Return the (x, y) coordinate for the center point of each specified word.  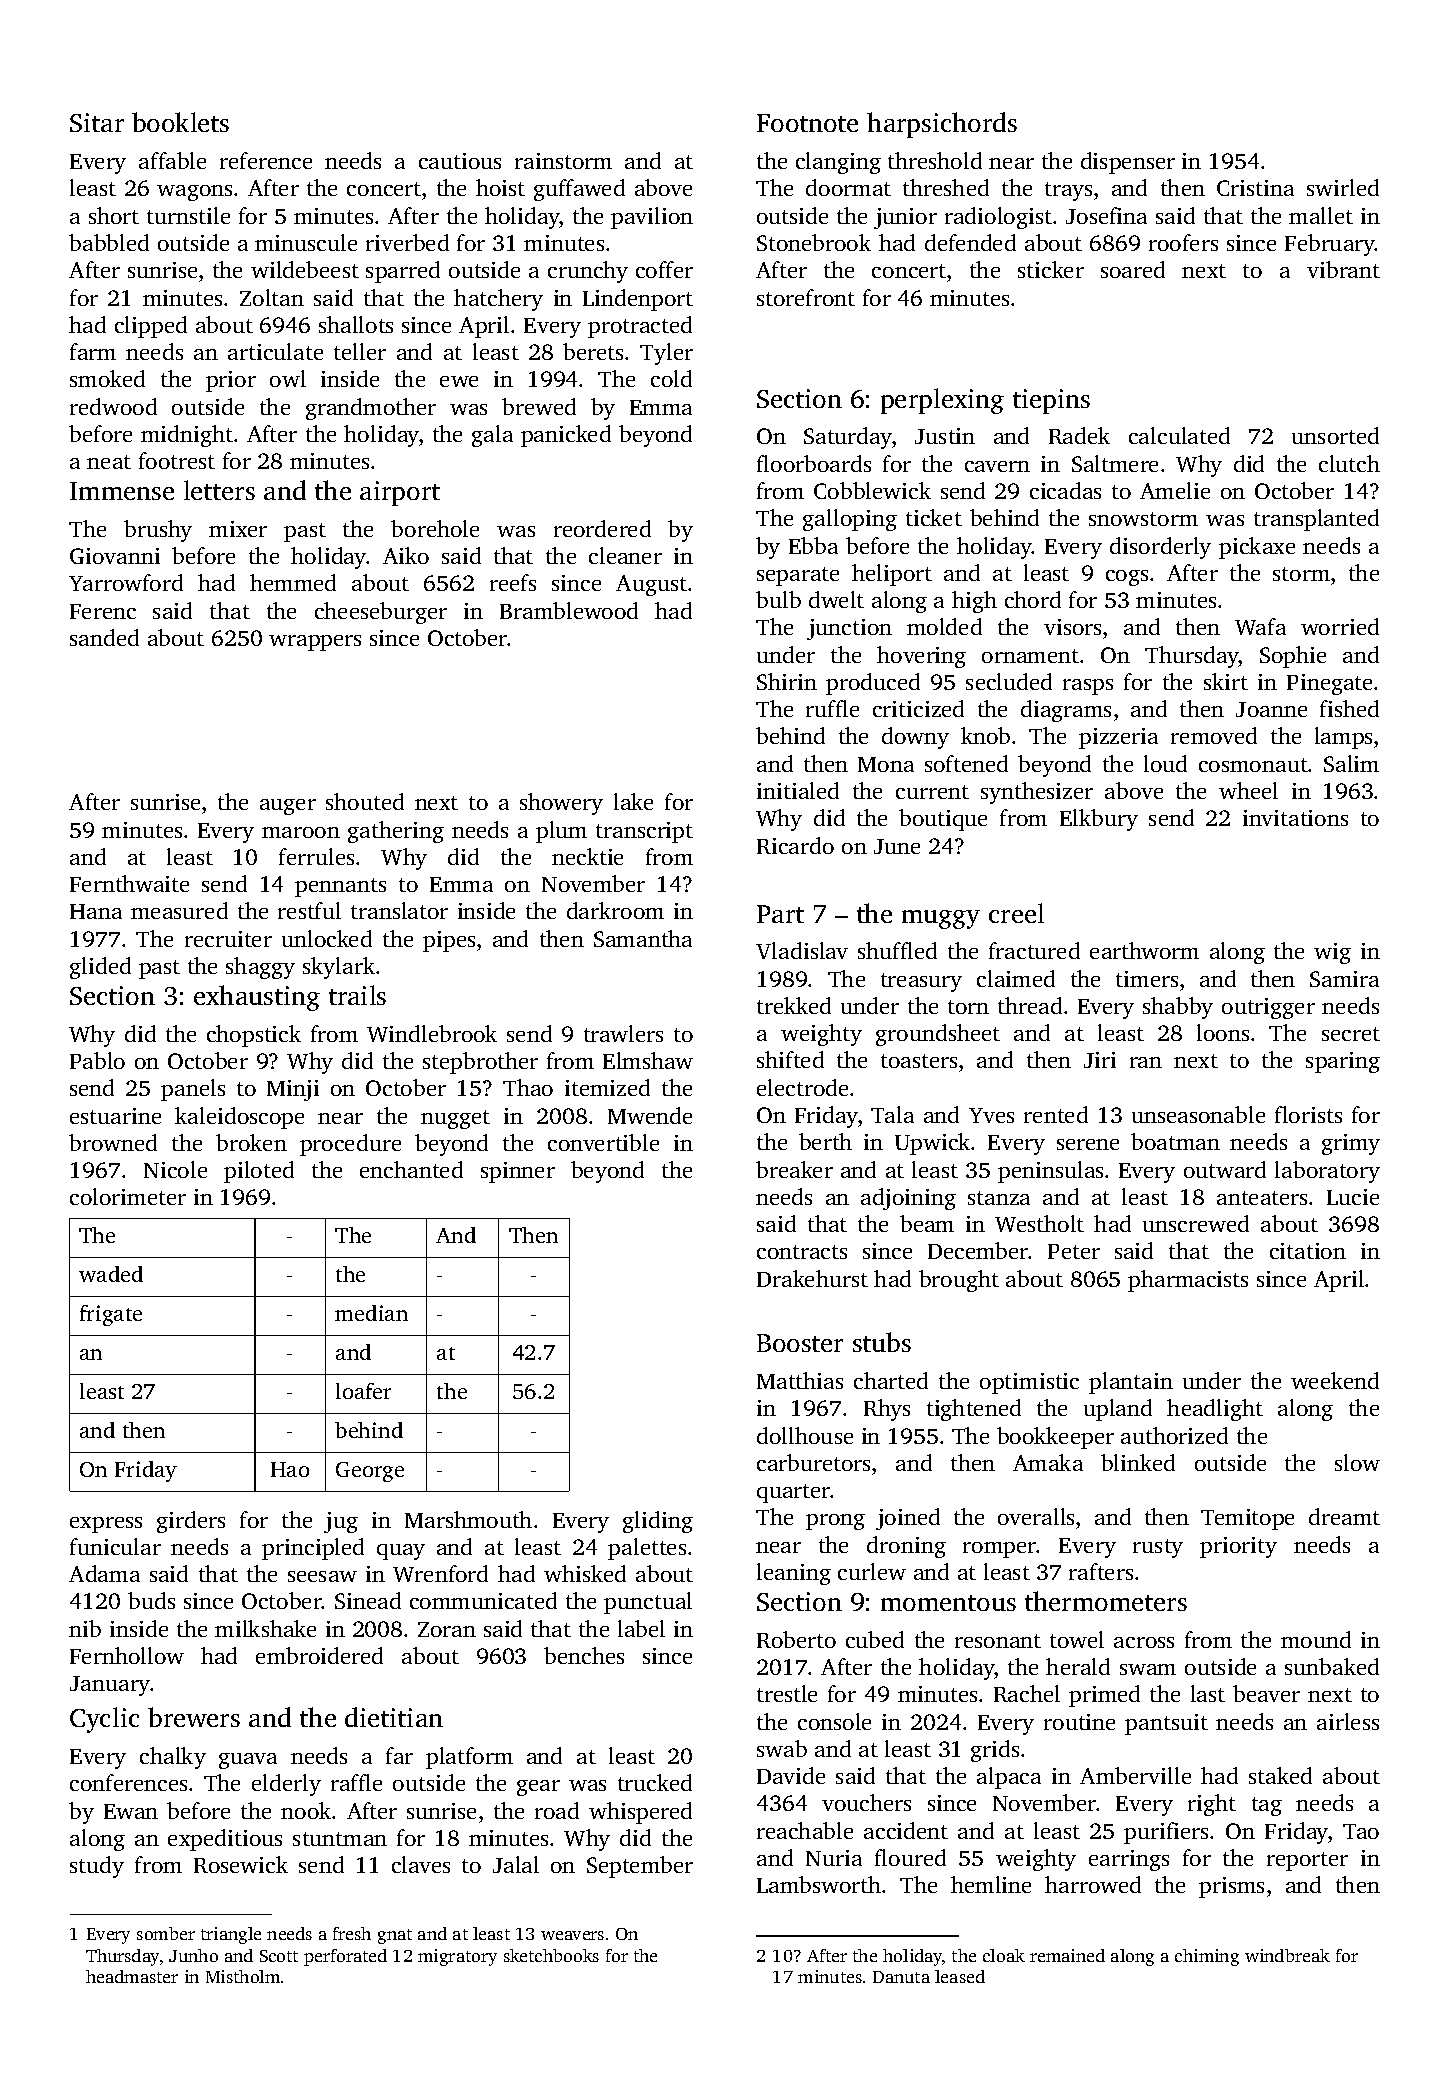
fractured (1034, 950)
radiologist (998, 218)
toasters (919, 1061)
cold (671, 378)
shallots (356, 324)
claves (421, 1864)
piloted (259, 1172)
